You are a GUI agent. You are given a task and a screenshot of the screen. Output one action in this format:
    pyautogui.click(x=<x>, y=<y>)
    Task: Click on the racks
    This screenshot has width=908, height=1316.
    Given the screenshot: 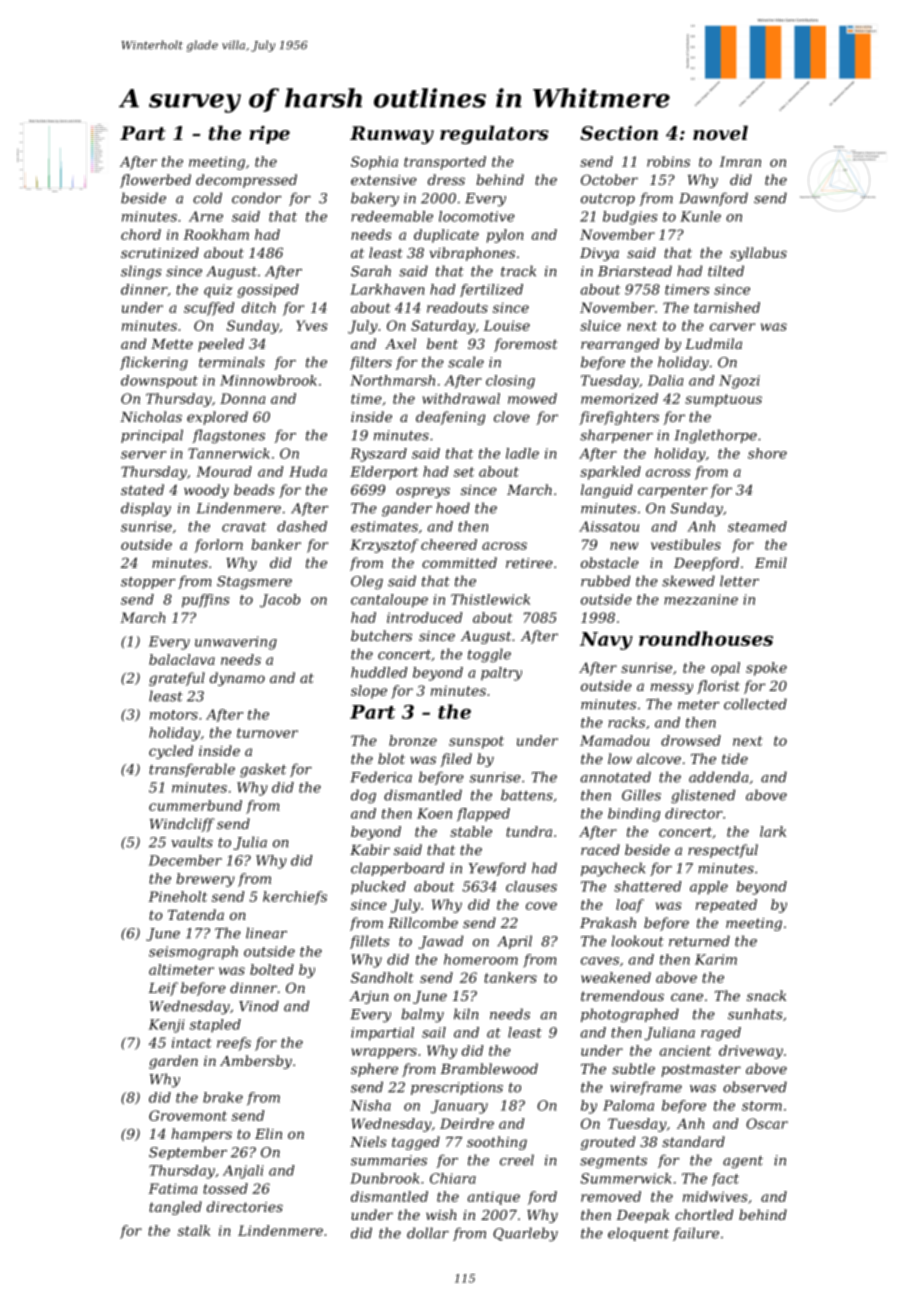 What is the action you would take?
    pyautogui.click(x=626, y=722)
